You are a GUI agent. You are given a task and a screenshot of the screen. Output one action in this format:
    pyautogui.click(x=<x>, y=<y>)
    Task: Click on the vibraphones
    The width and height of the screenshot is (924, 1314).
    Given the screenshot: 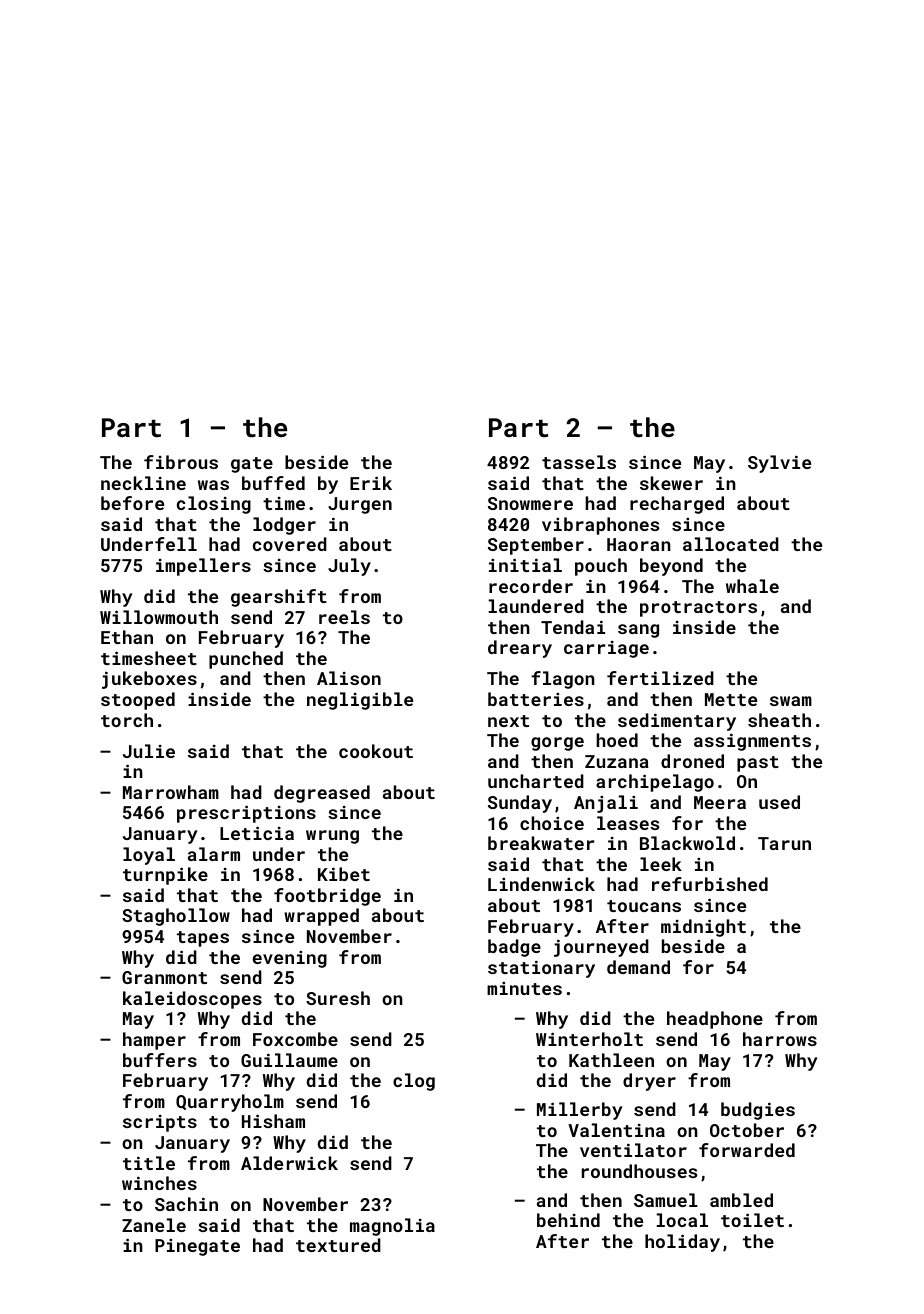 What is the action you would take?
    pyautogui.click(x=600, y=526)
